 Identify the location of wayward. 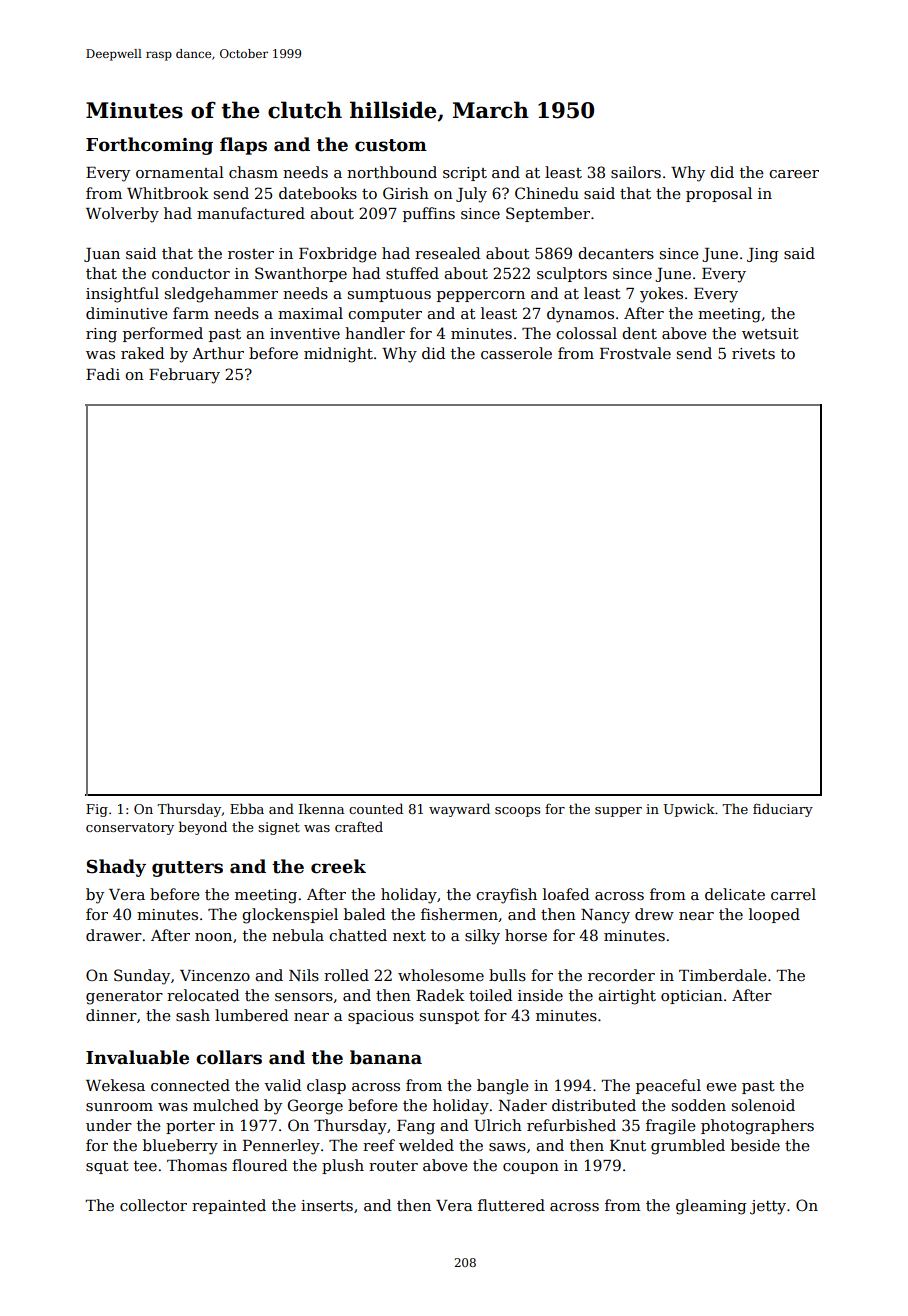
(459, 810).
